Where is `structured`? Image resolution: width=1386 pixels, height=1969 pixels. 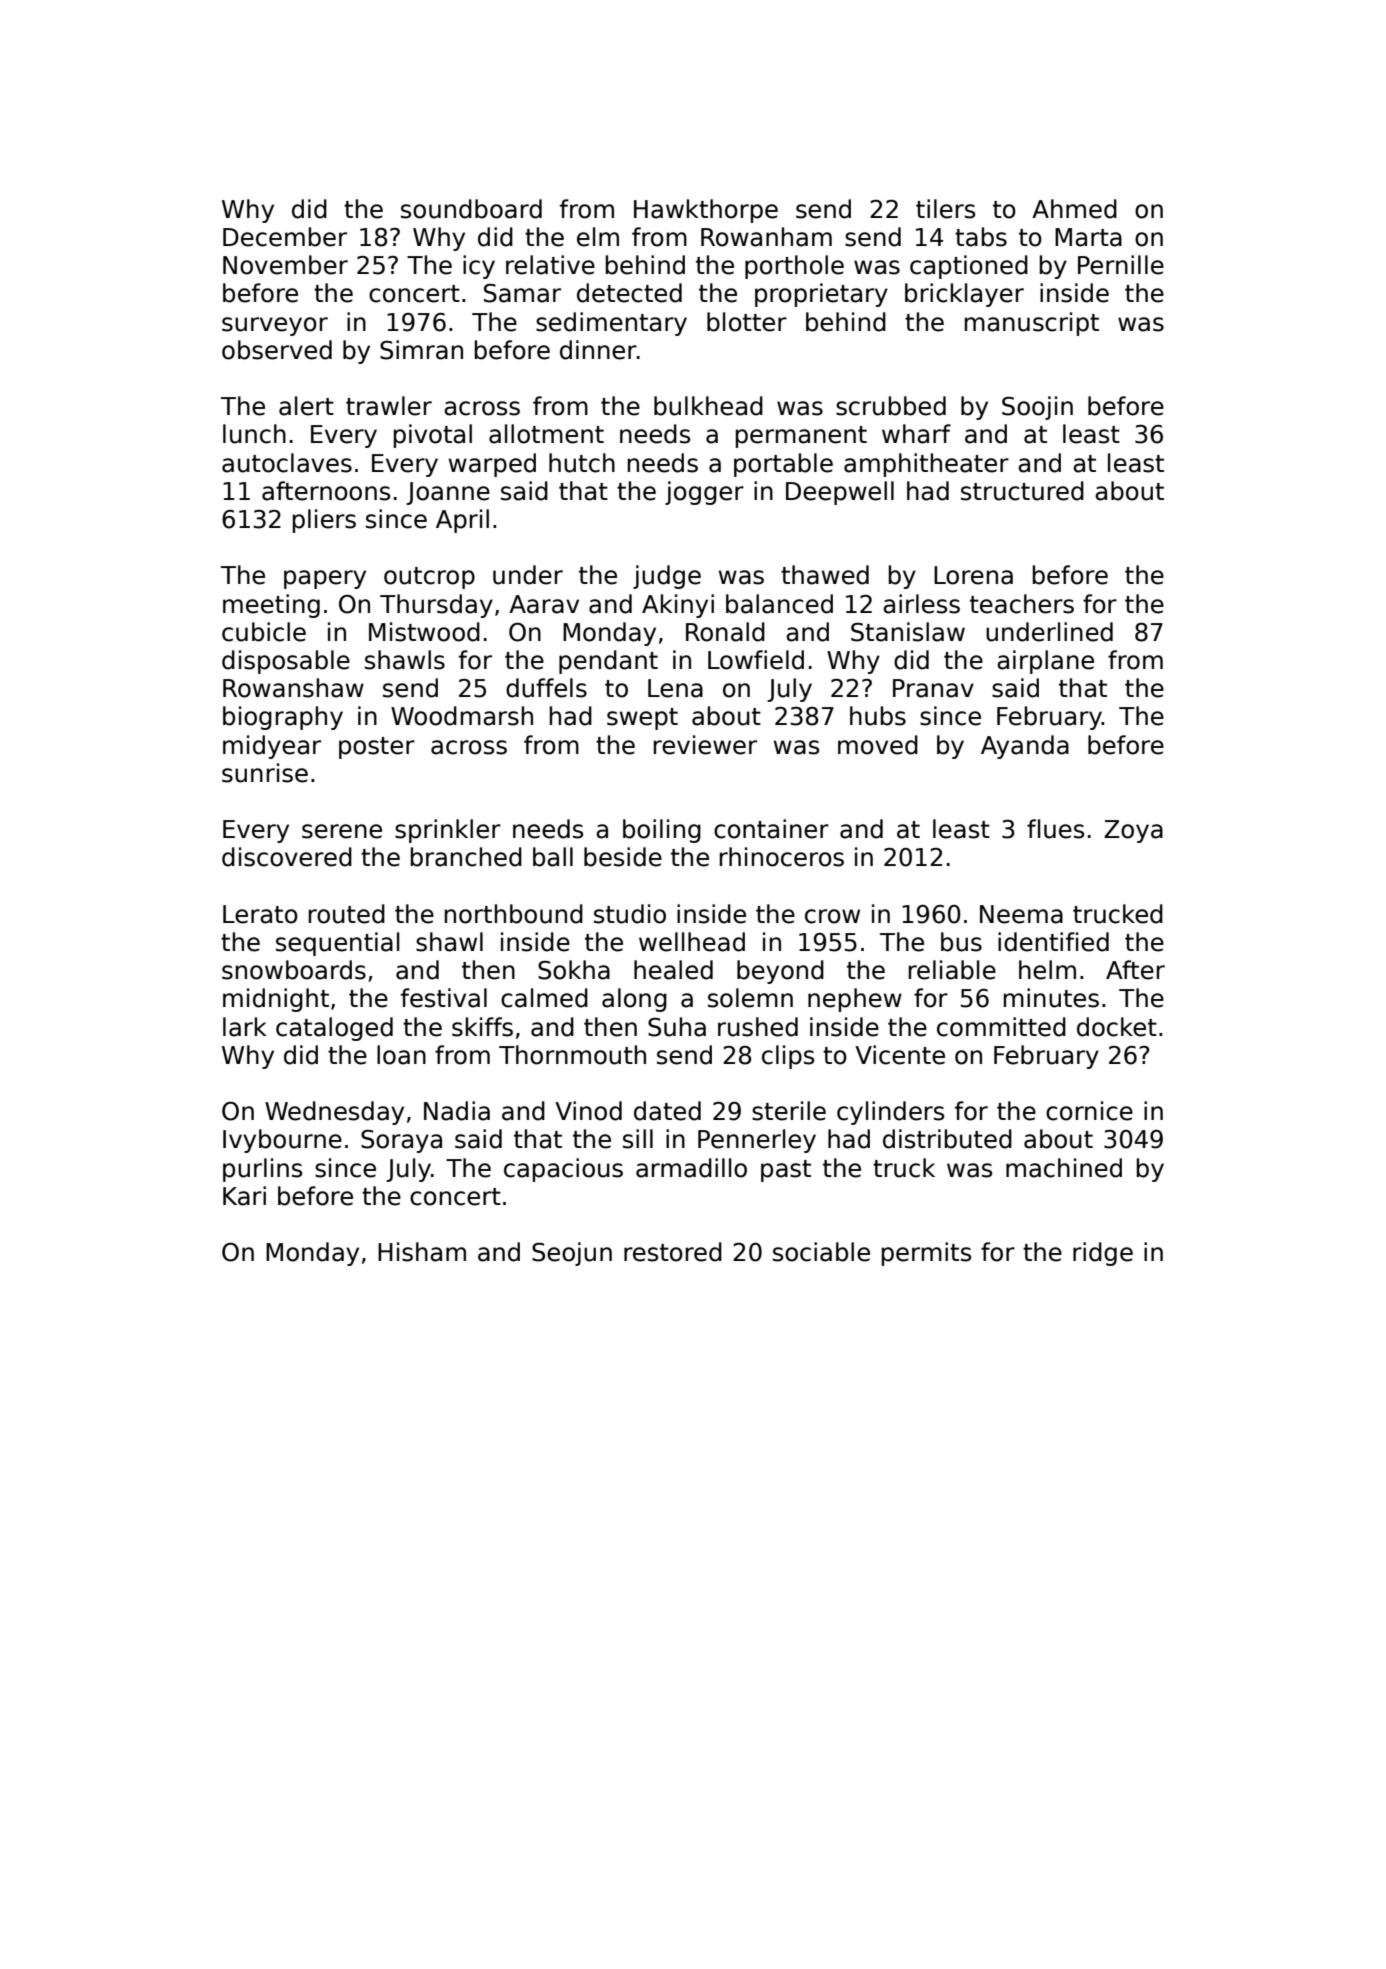 structured is located at coordinates (1022, 491).
